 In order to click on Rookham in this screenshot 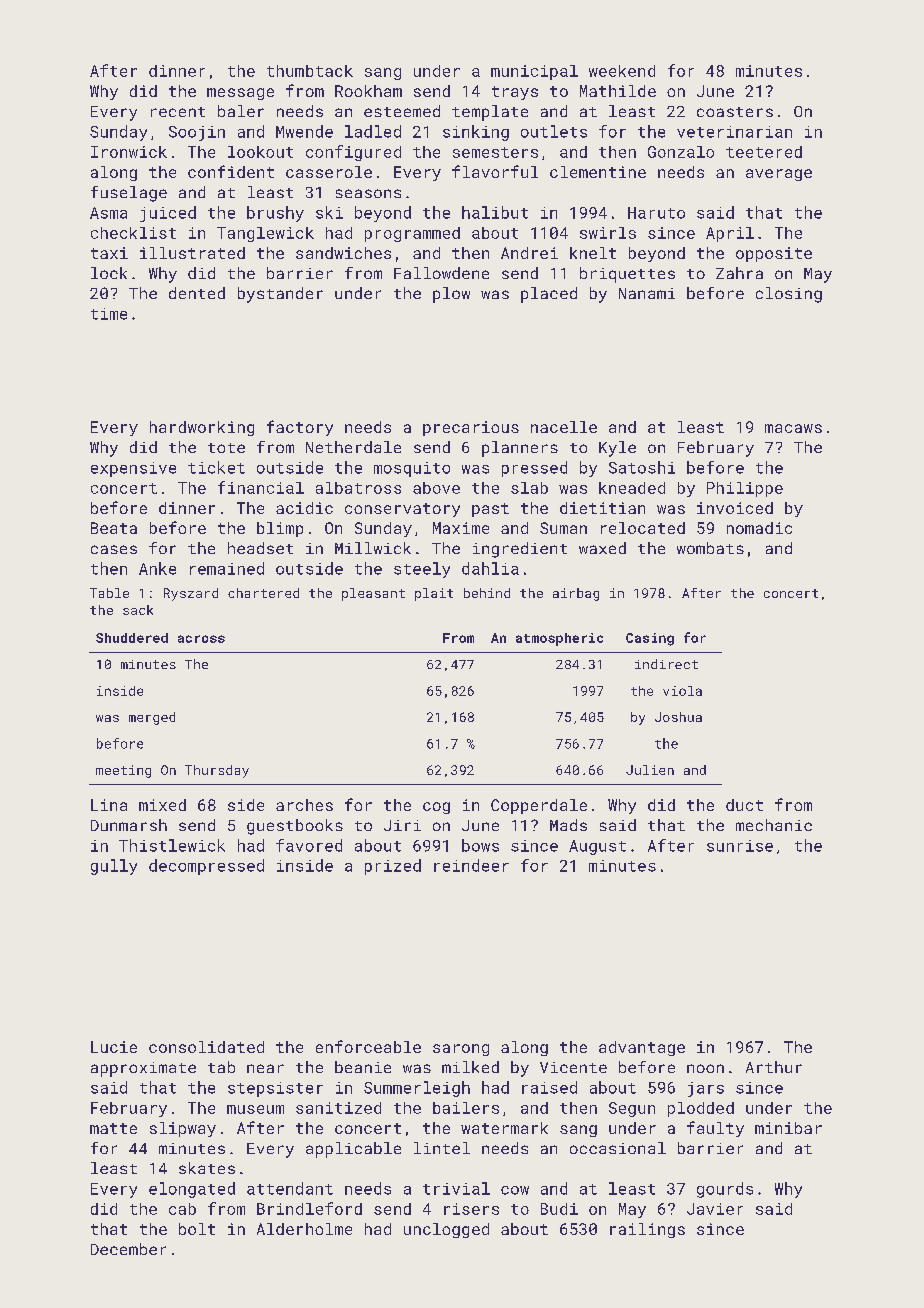, I will do `click(368, 91)`.
